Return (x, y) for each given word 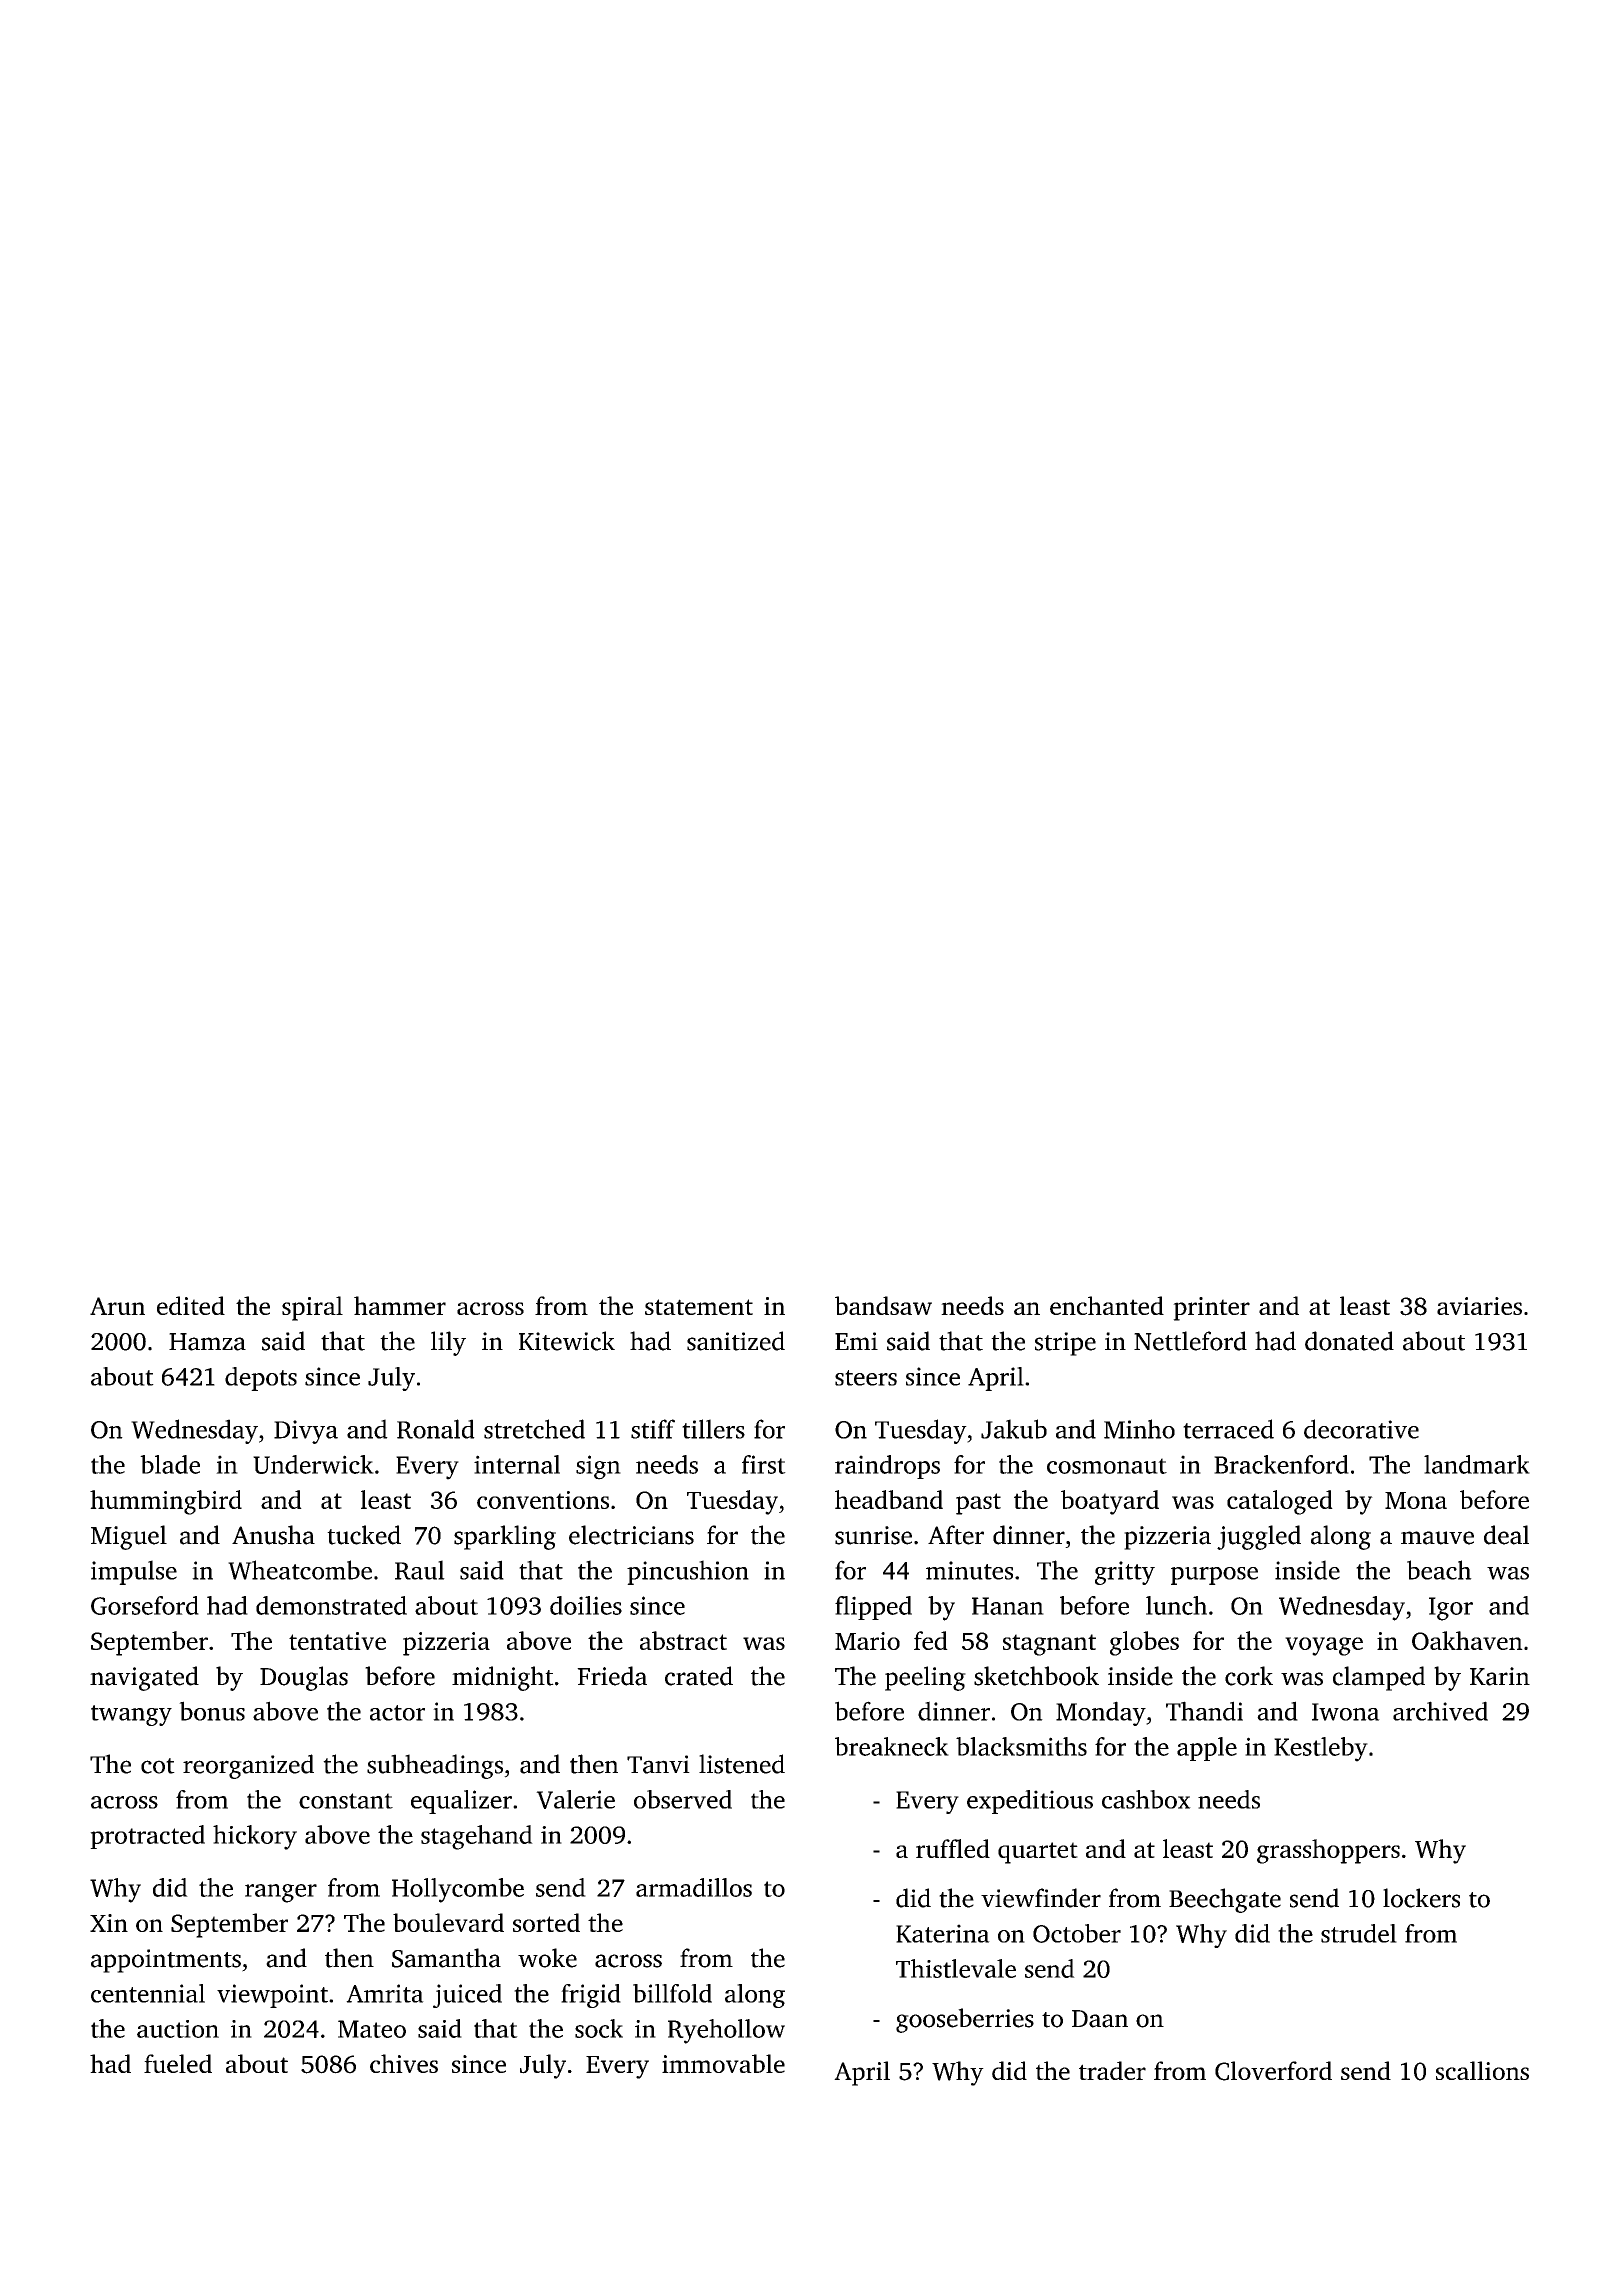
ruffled (953, 1848)
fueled (178, 2063)
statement (699, 1307)
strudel (1359, 1933)
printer (1211, 1309)
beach (1439, 1570)
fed (931, 1640)
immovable (723, 2063)
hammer (400, 1305)
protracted (147, 1837)
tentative (337, 1641)
